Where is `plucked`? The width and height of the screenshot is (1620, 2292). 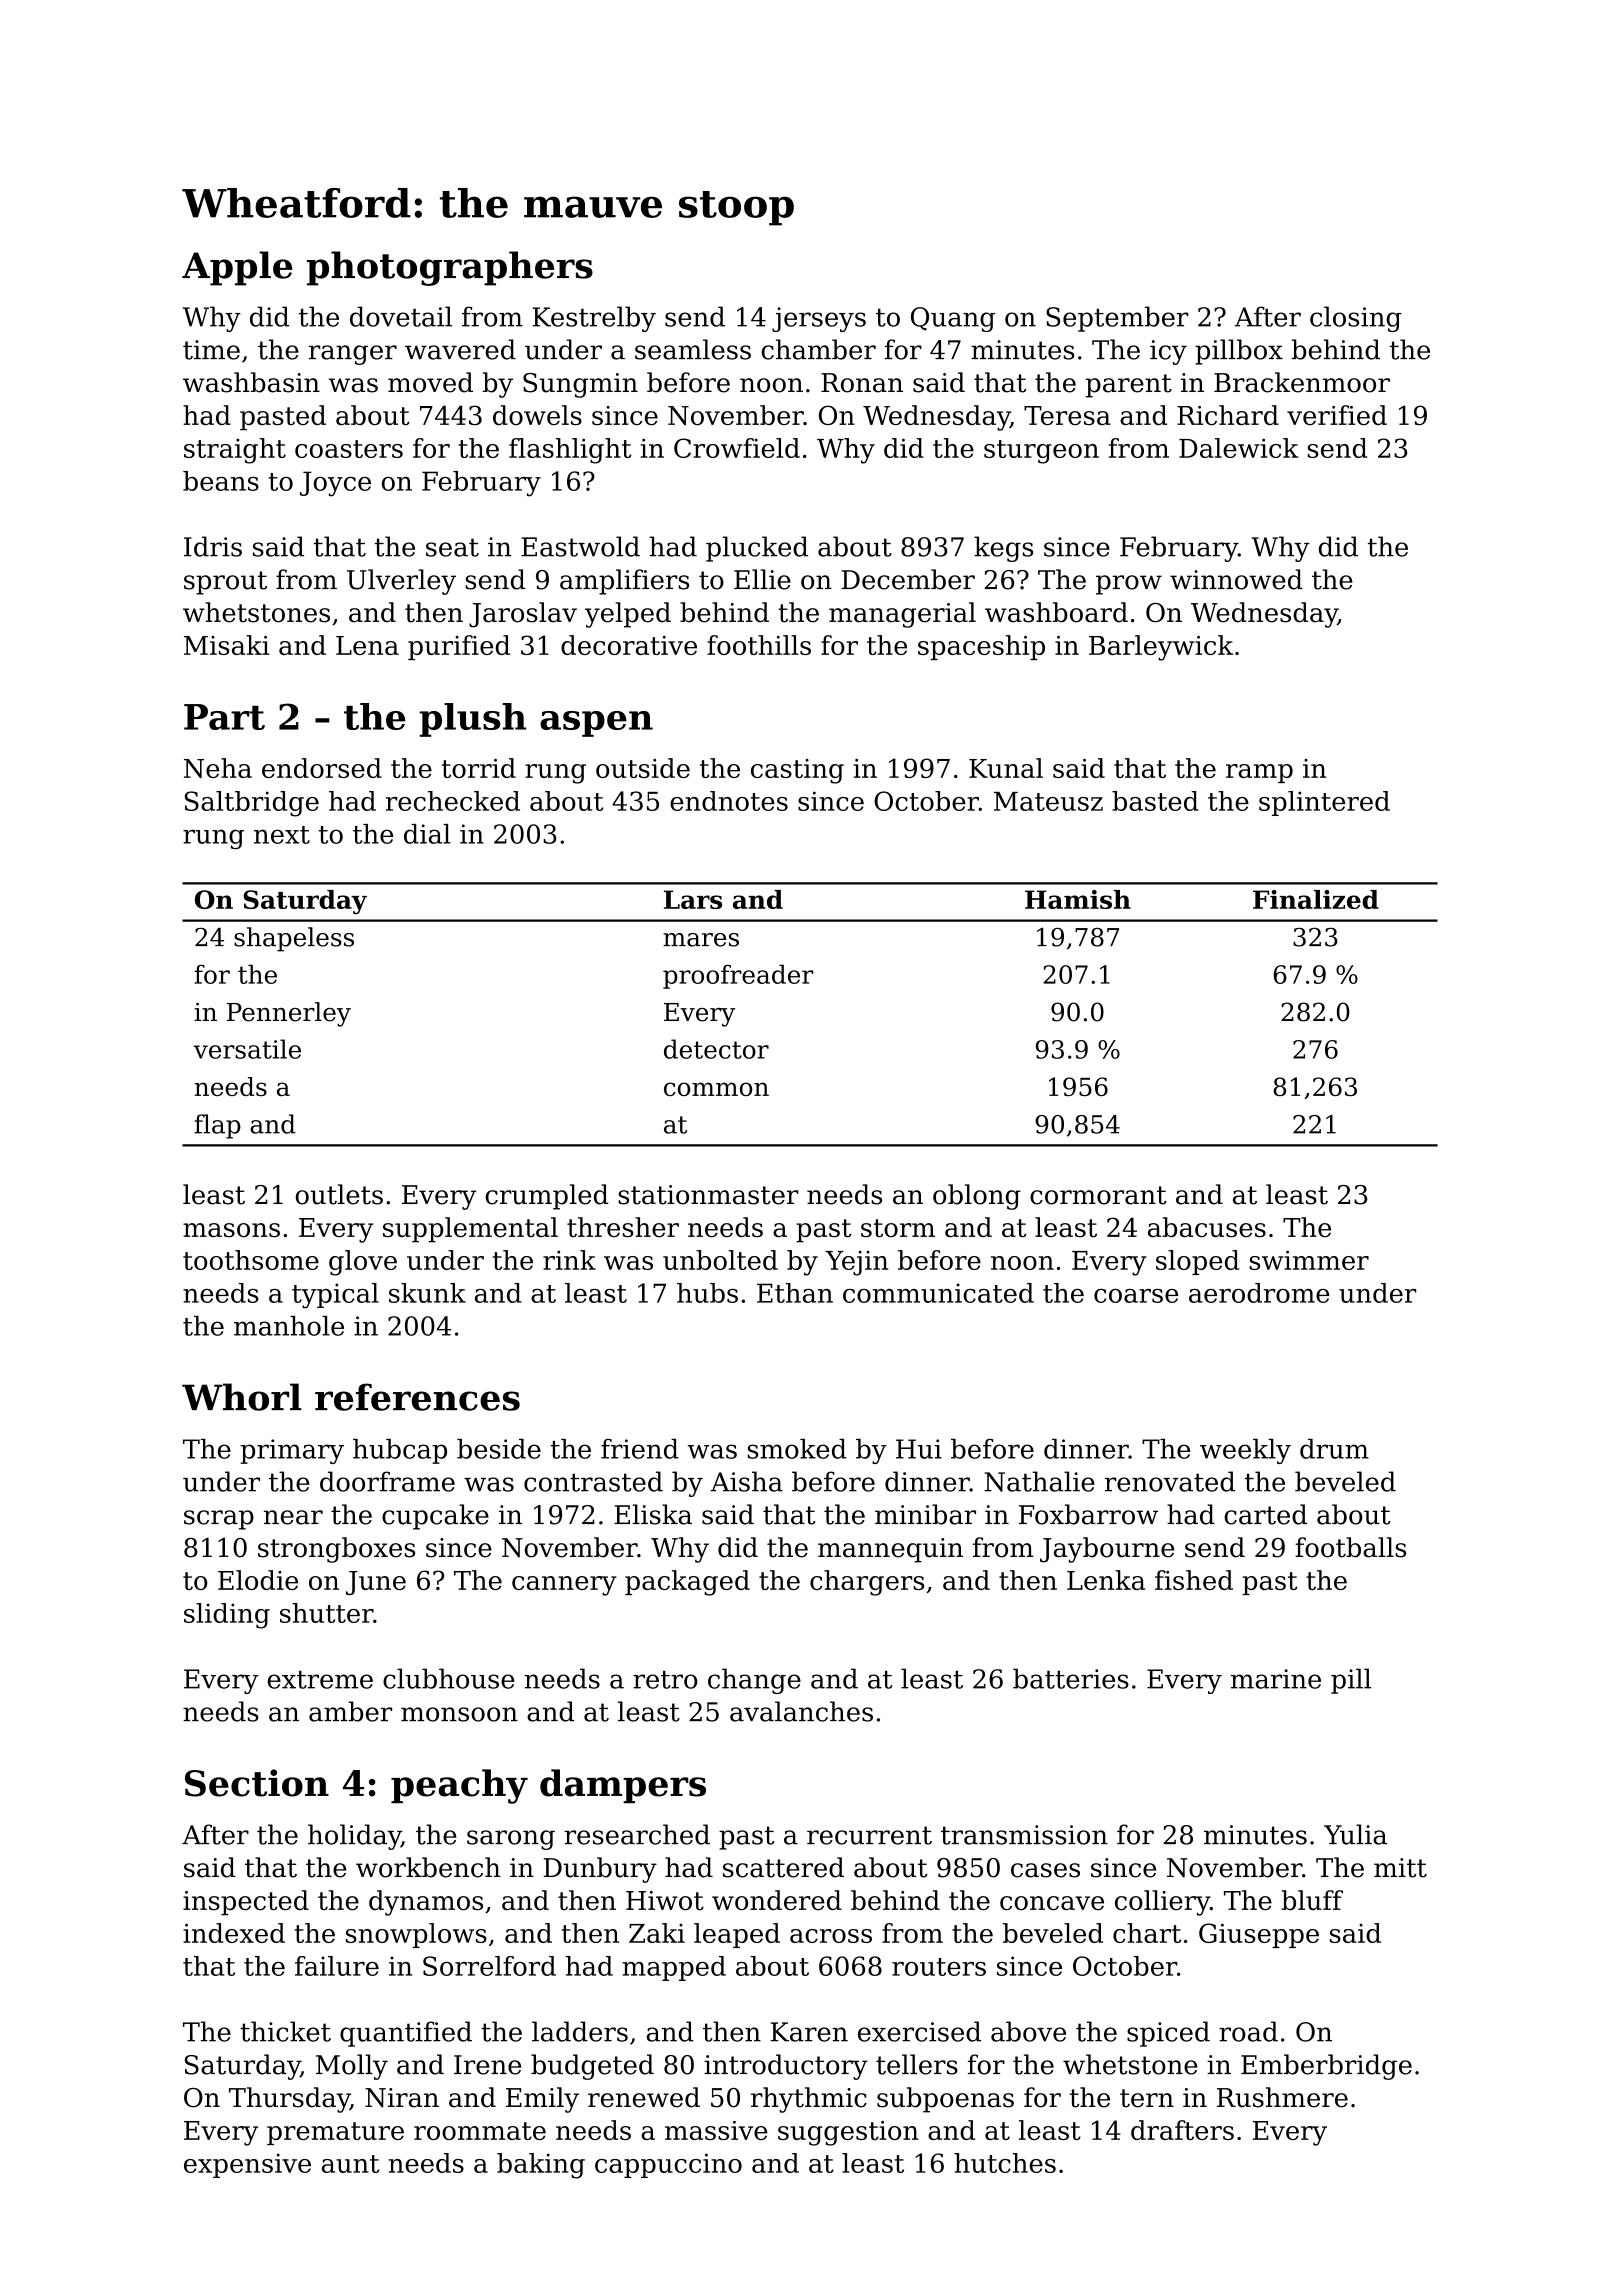
plucked is located at coordinates (757, 549).
